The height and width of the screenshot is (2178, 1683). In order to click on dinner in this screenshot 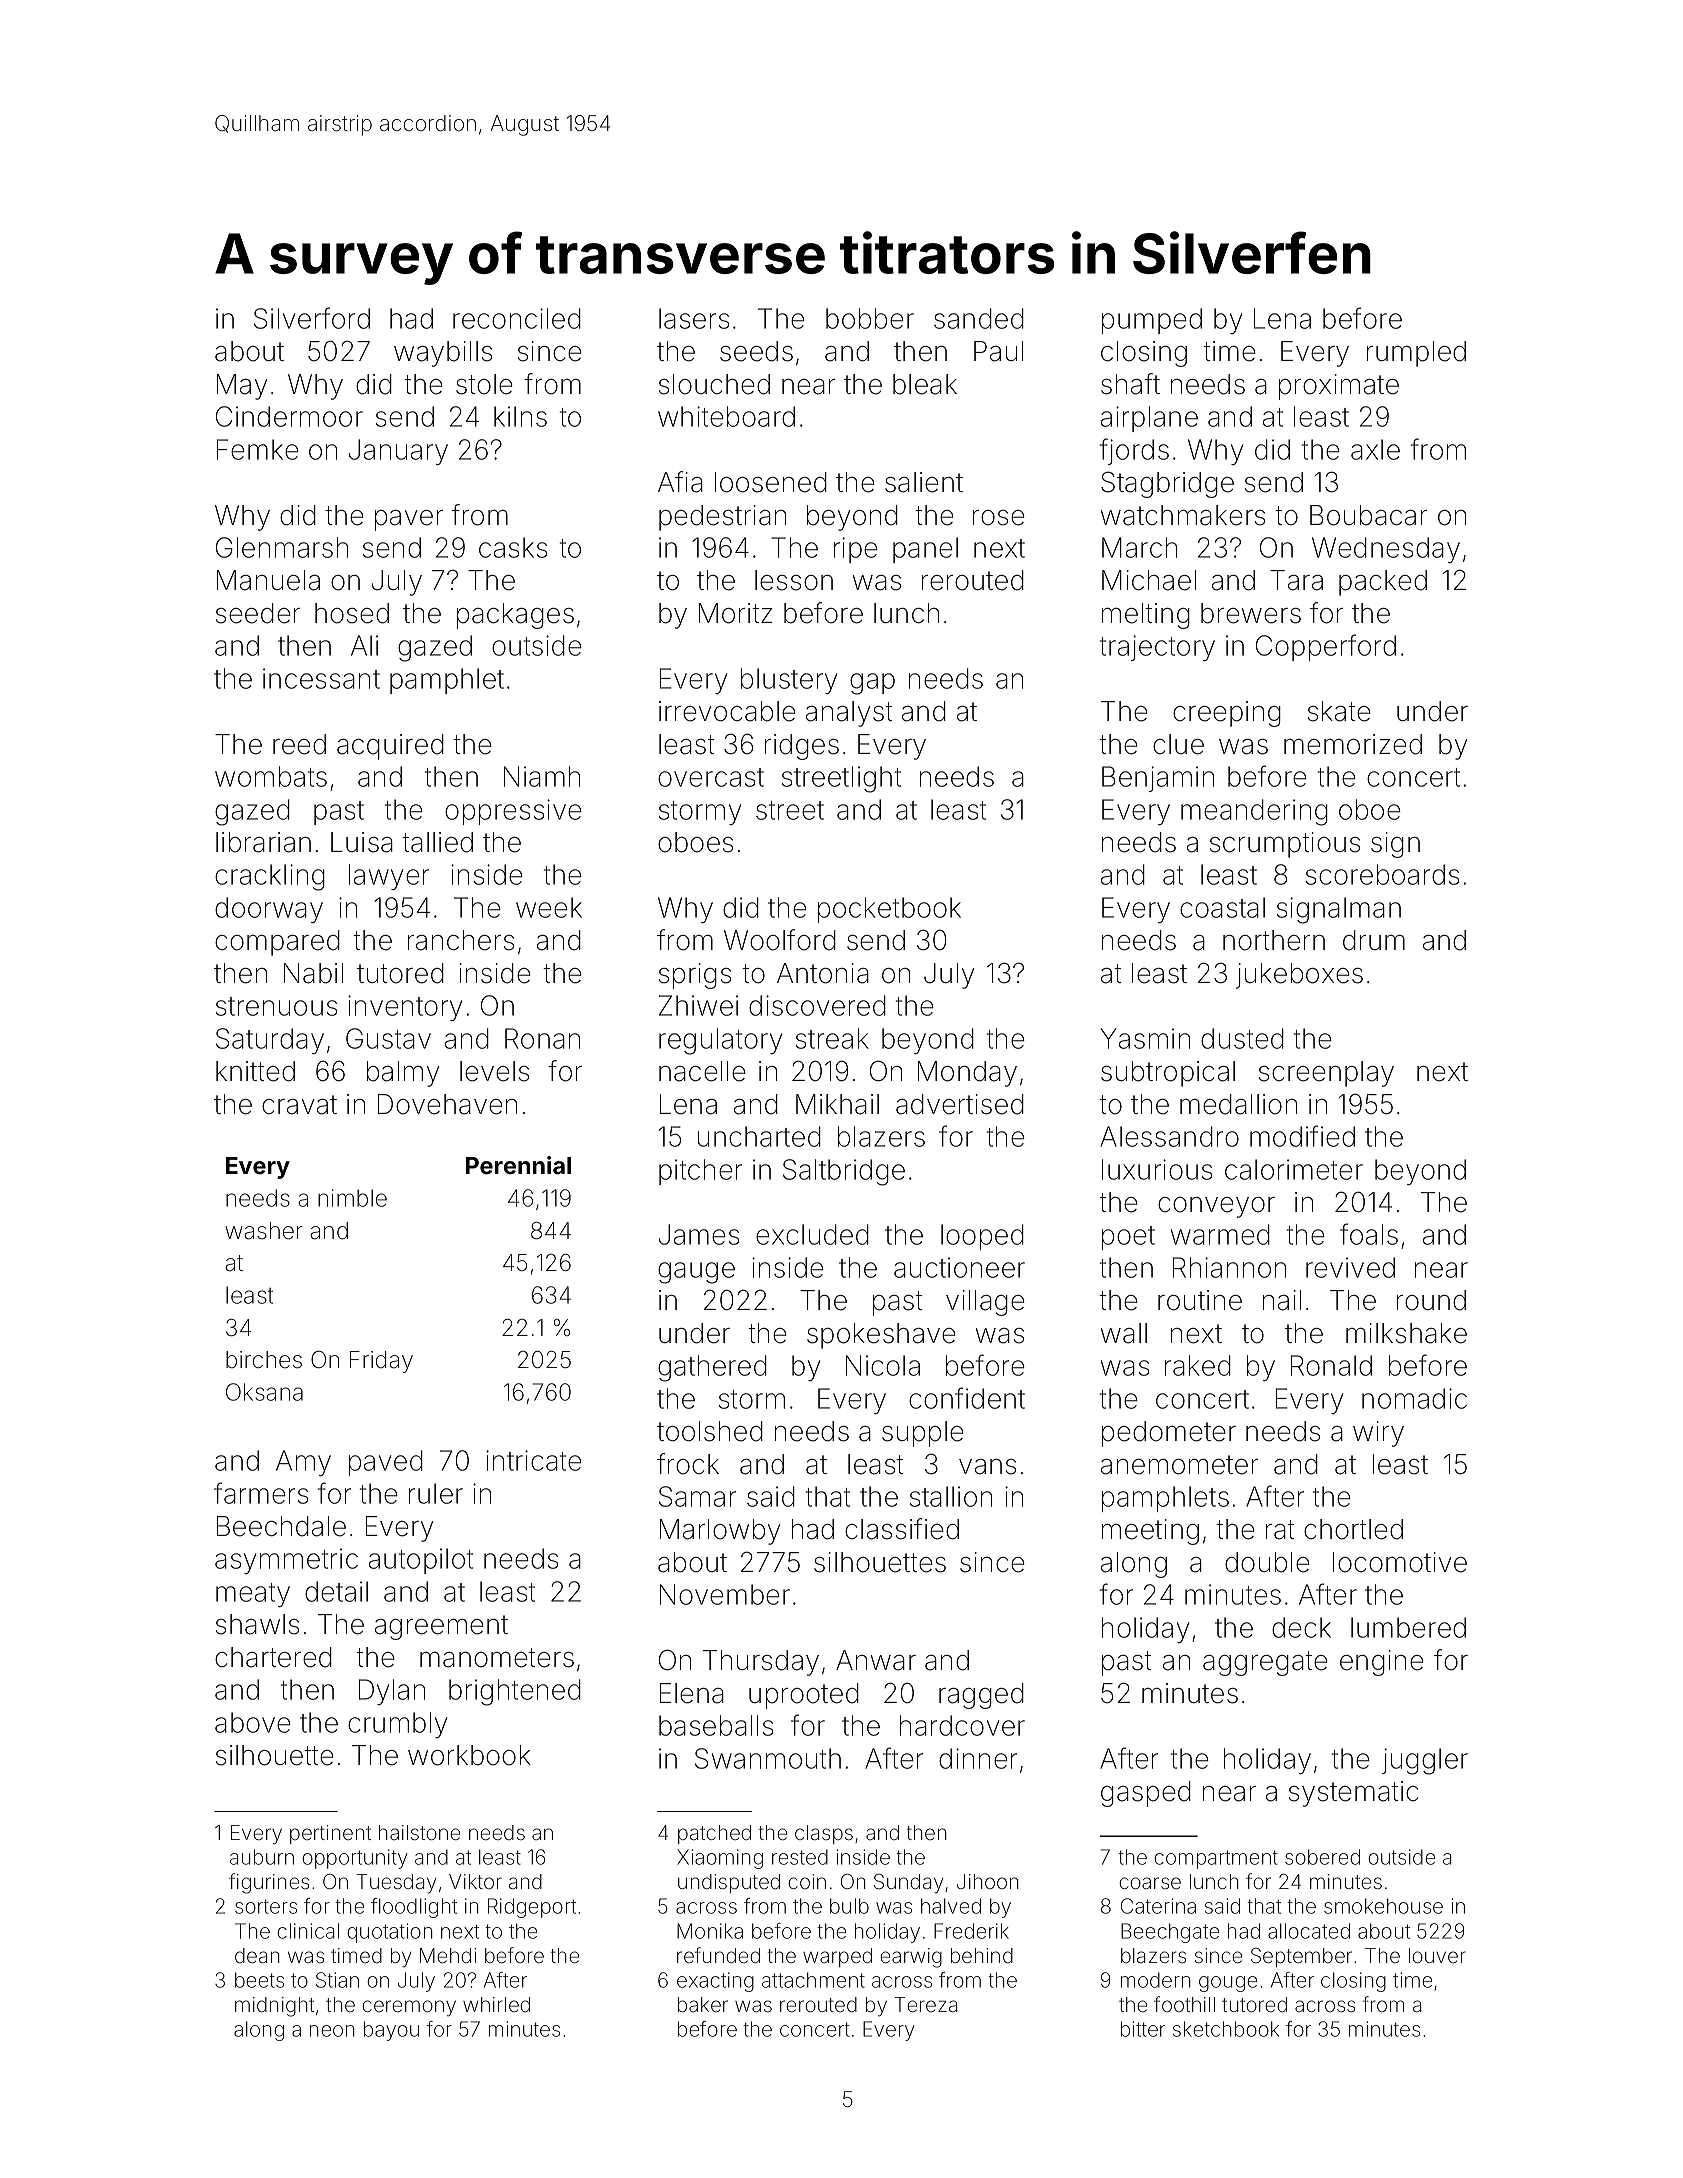, I will do `click(978, 1758)`.
